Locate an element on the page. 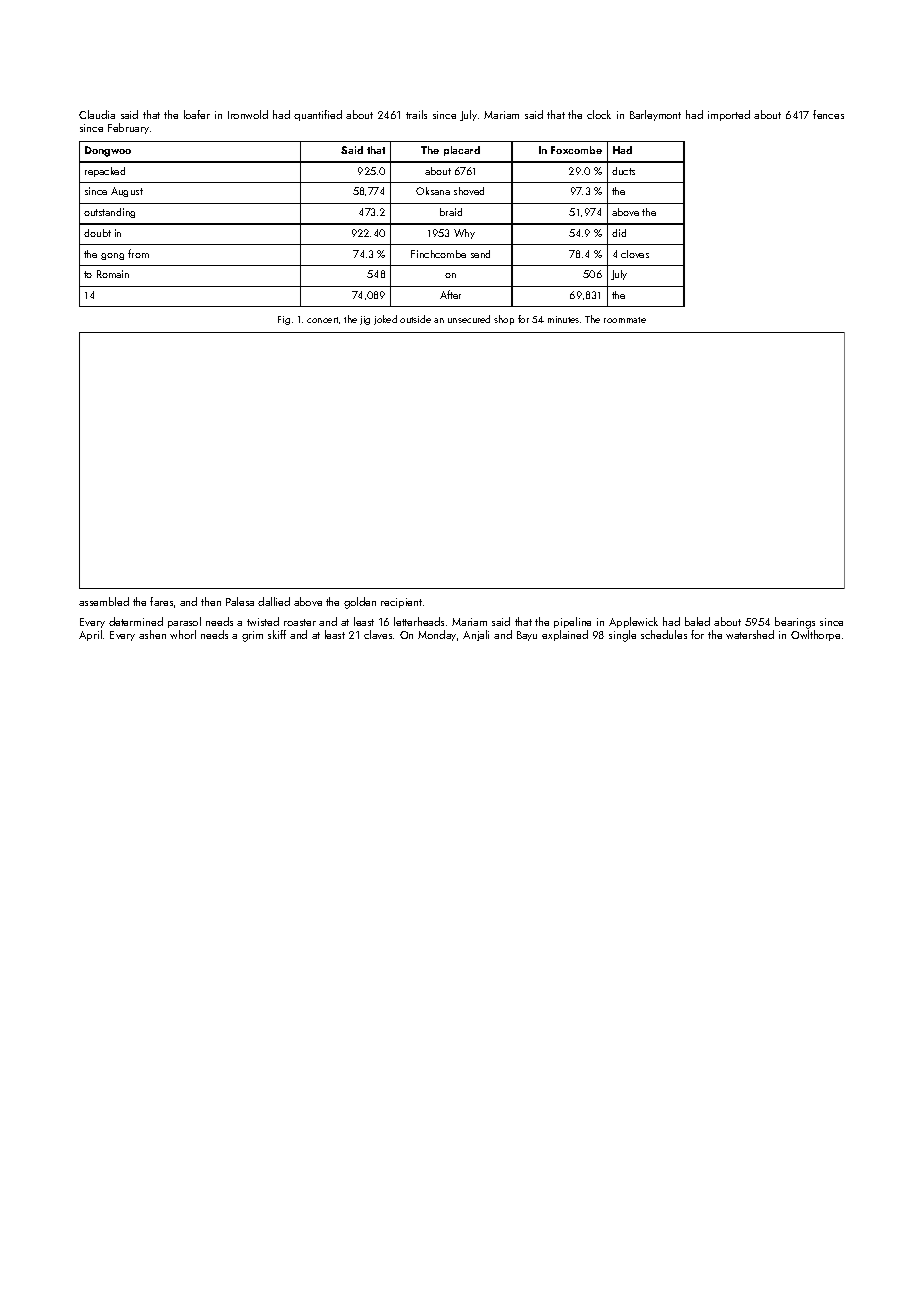  Fig is located at coordinates (284, 320).
